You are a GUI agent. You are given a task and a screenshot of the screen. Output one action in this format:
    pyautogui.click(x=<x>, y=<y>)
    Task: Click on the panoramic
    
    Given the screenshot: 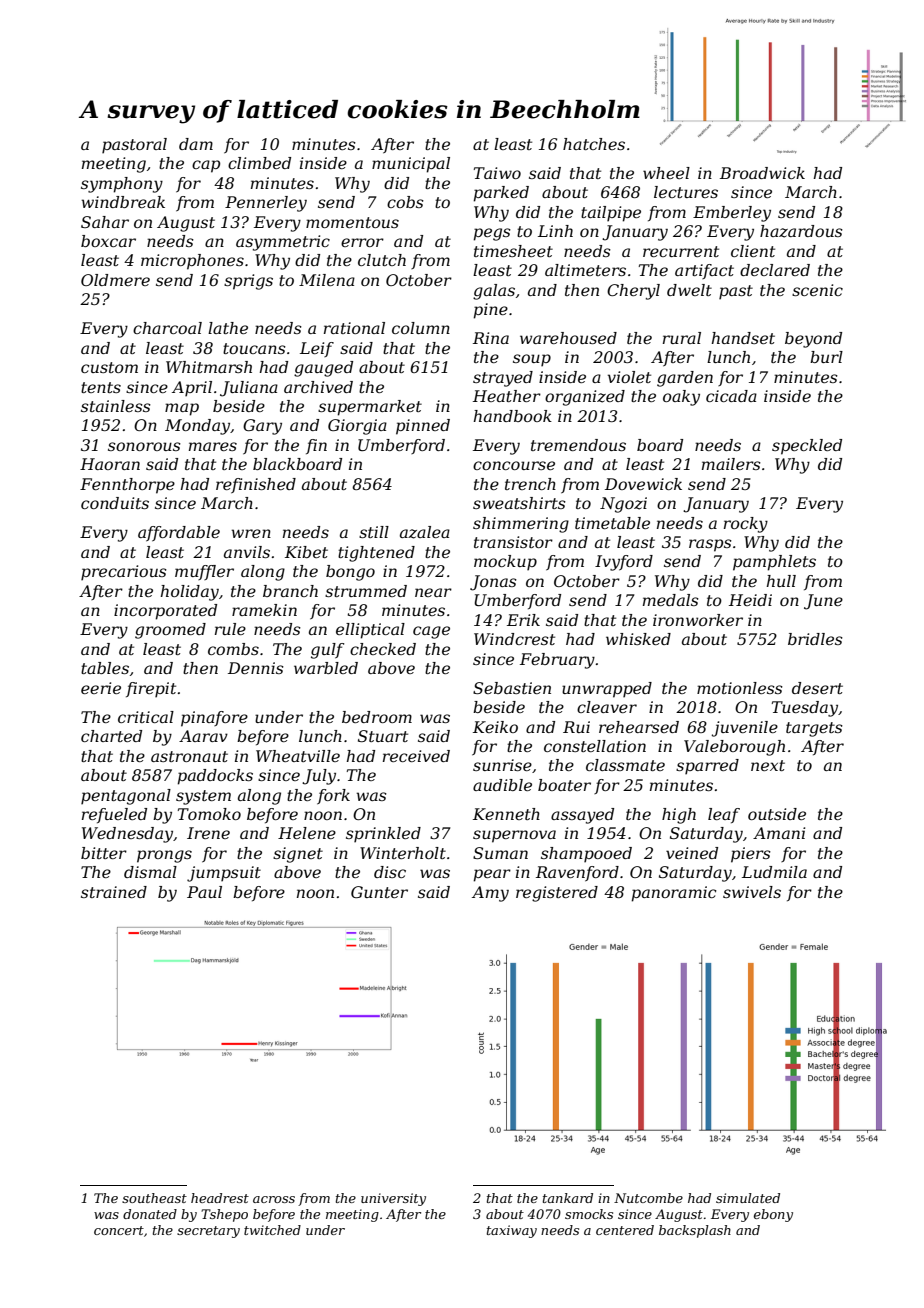 What is the action you would take?
    pyautogui.click(x=674, y=894)
